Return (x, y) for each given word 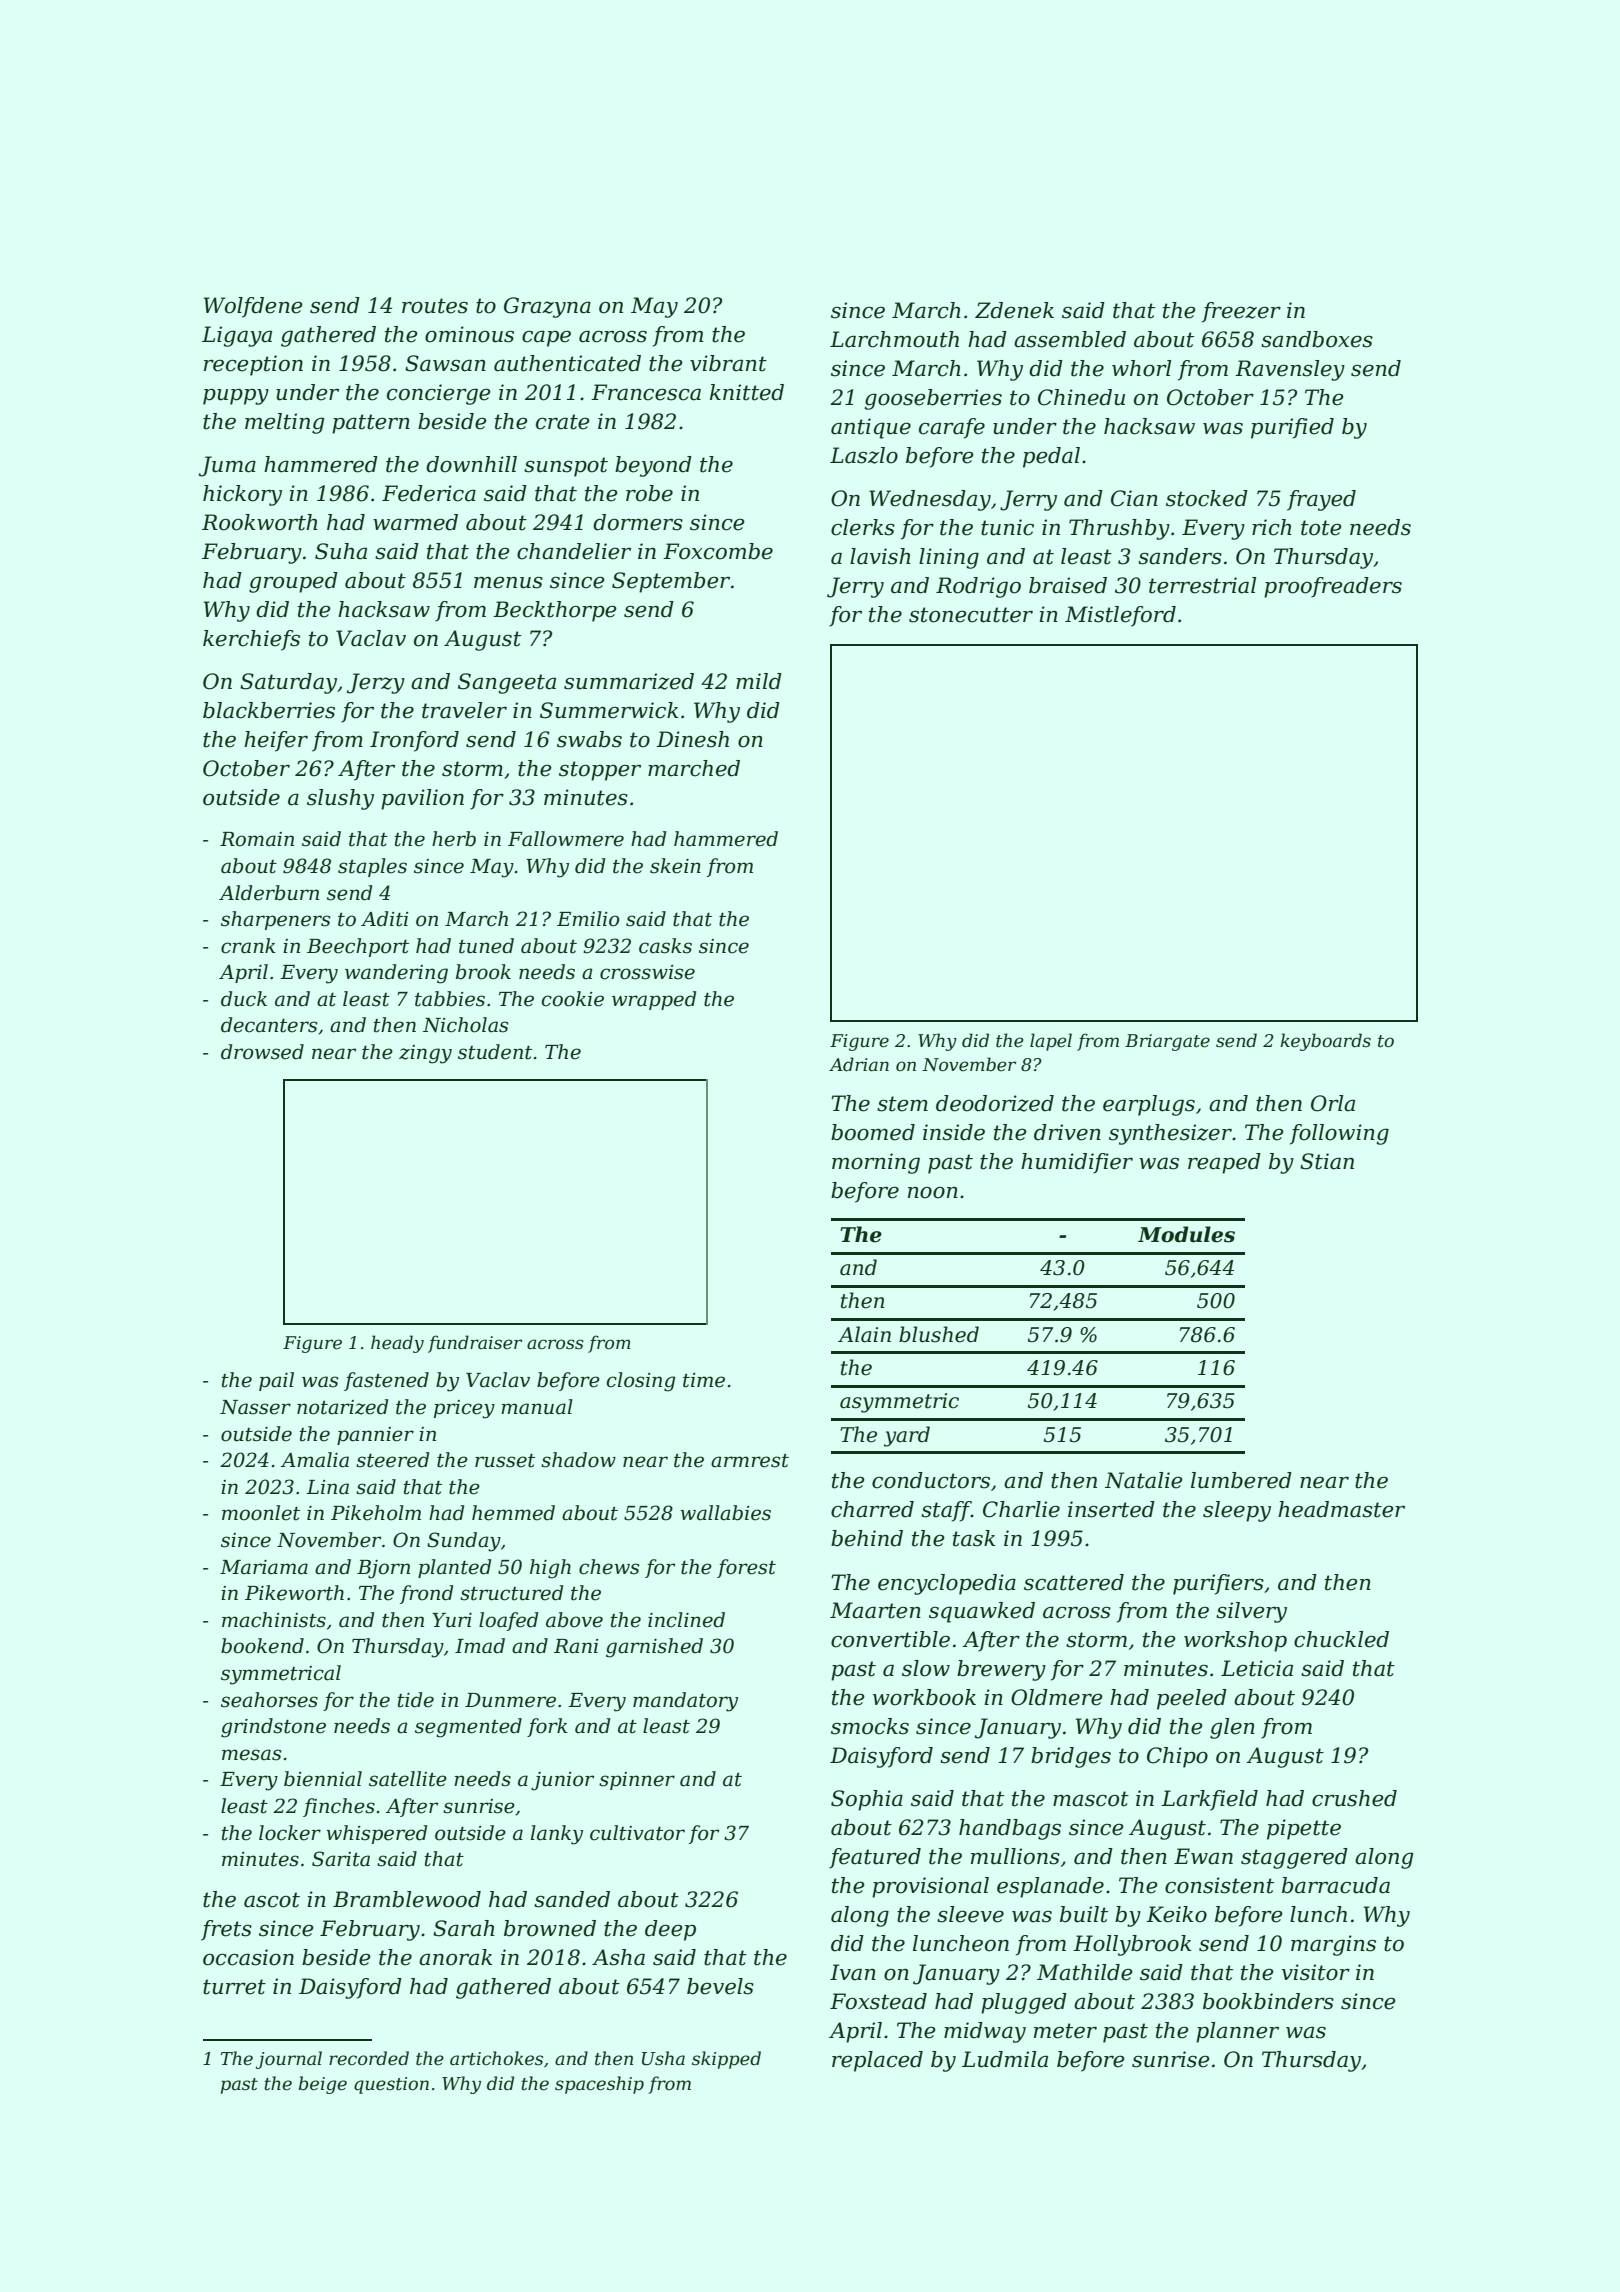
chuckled (1341, 1639)
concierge (439, 394)
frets (226, 1930)
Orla (1333, 1103)
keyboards (1325, 1042)
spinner (637, 1781)
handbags (1010, 1829)
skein (675, 866)
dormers (638, 522)
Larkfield (1209, 1800)
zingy (425, 1054)
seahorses (269, 1700)
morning (876, 1163)
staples (372, 867)
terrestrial (1202, 585)
